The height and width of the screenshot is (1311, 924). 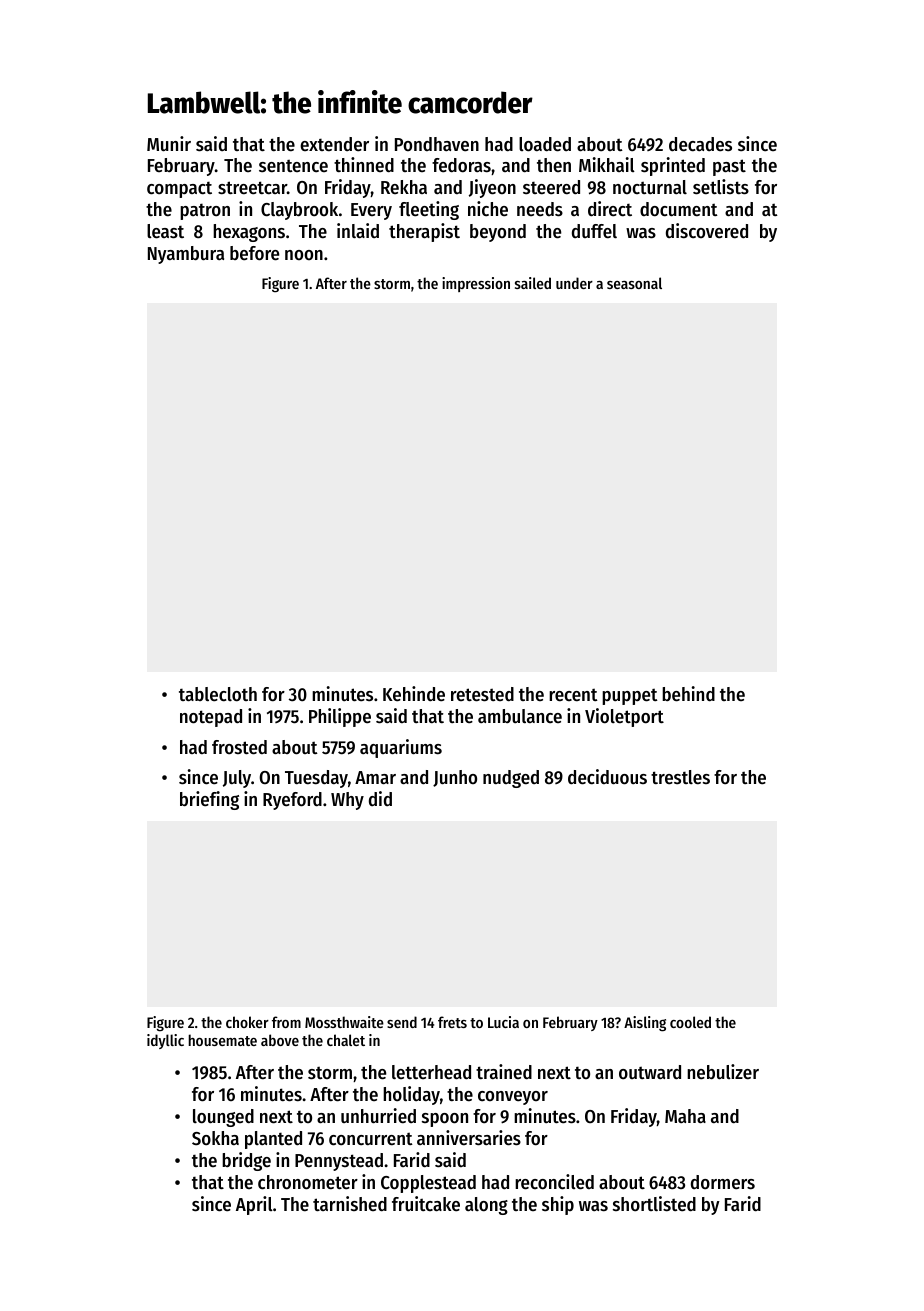 What do you see at coordinates (723, 1182) in the screenshot?
I see `dormers` at bounding box center [723, 1182].
